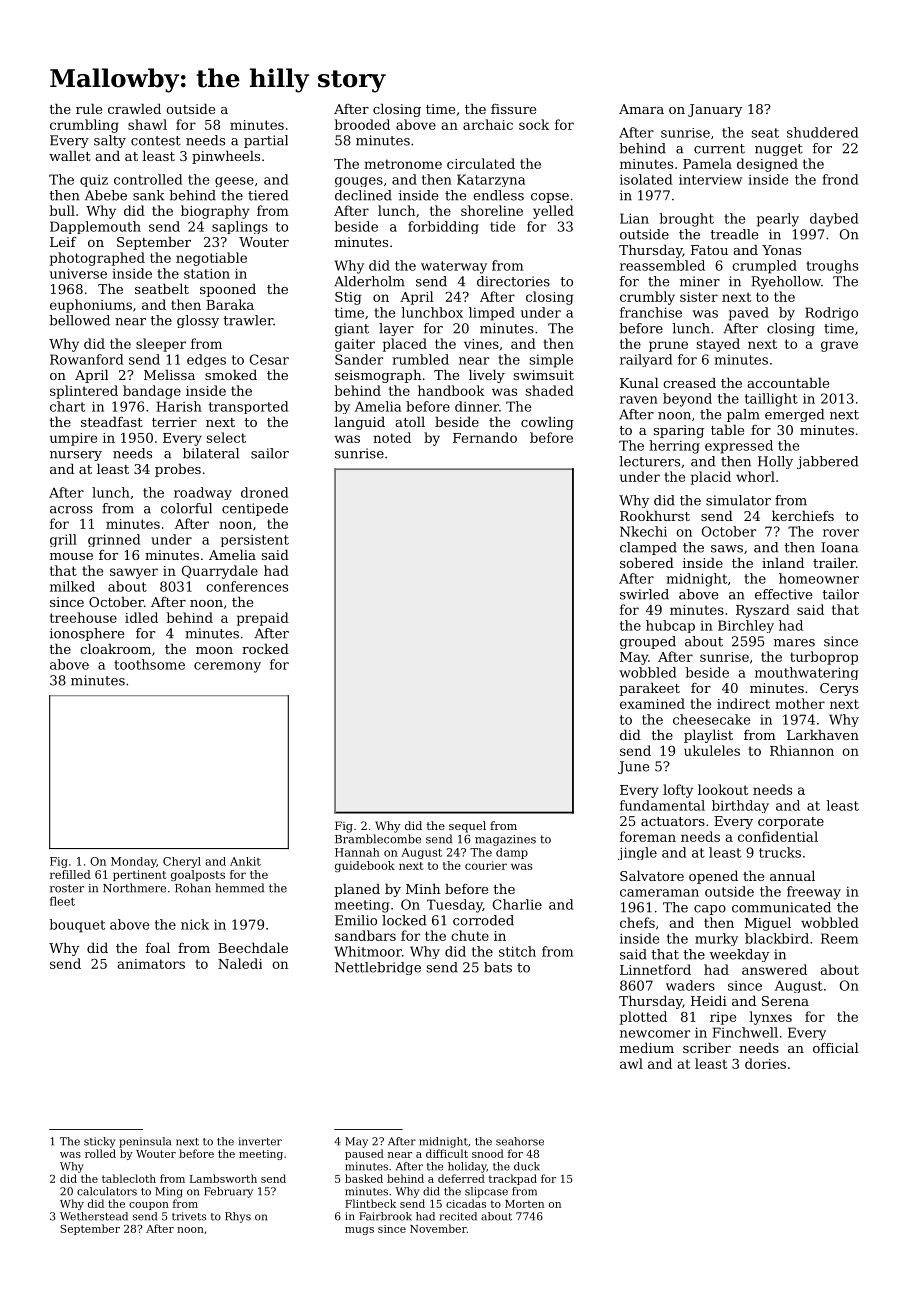  I want to click on dories, so click(765, 1063).
